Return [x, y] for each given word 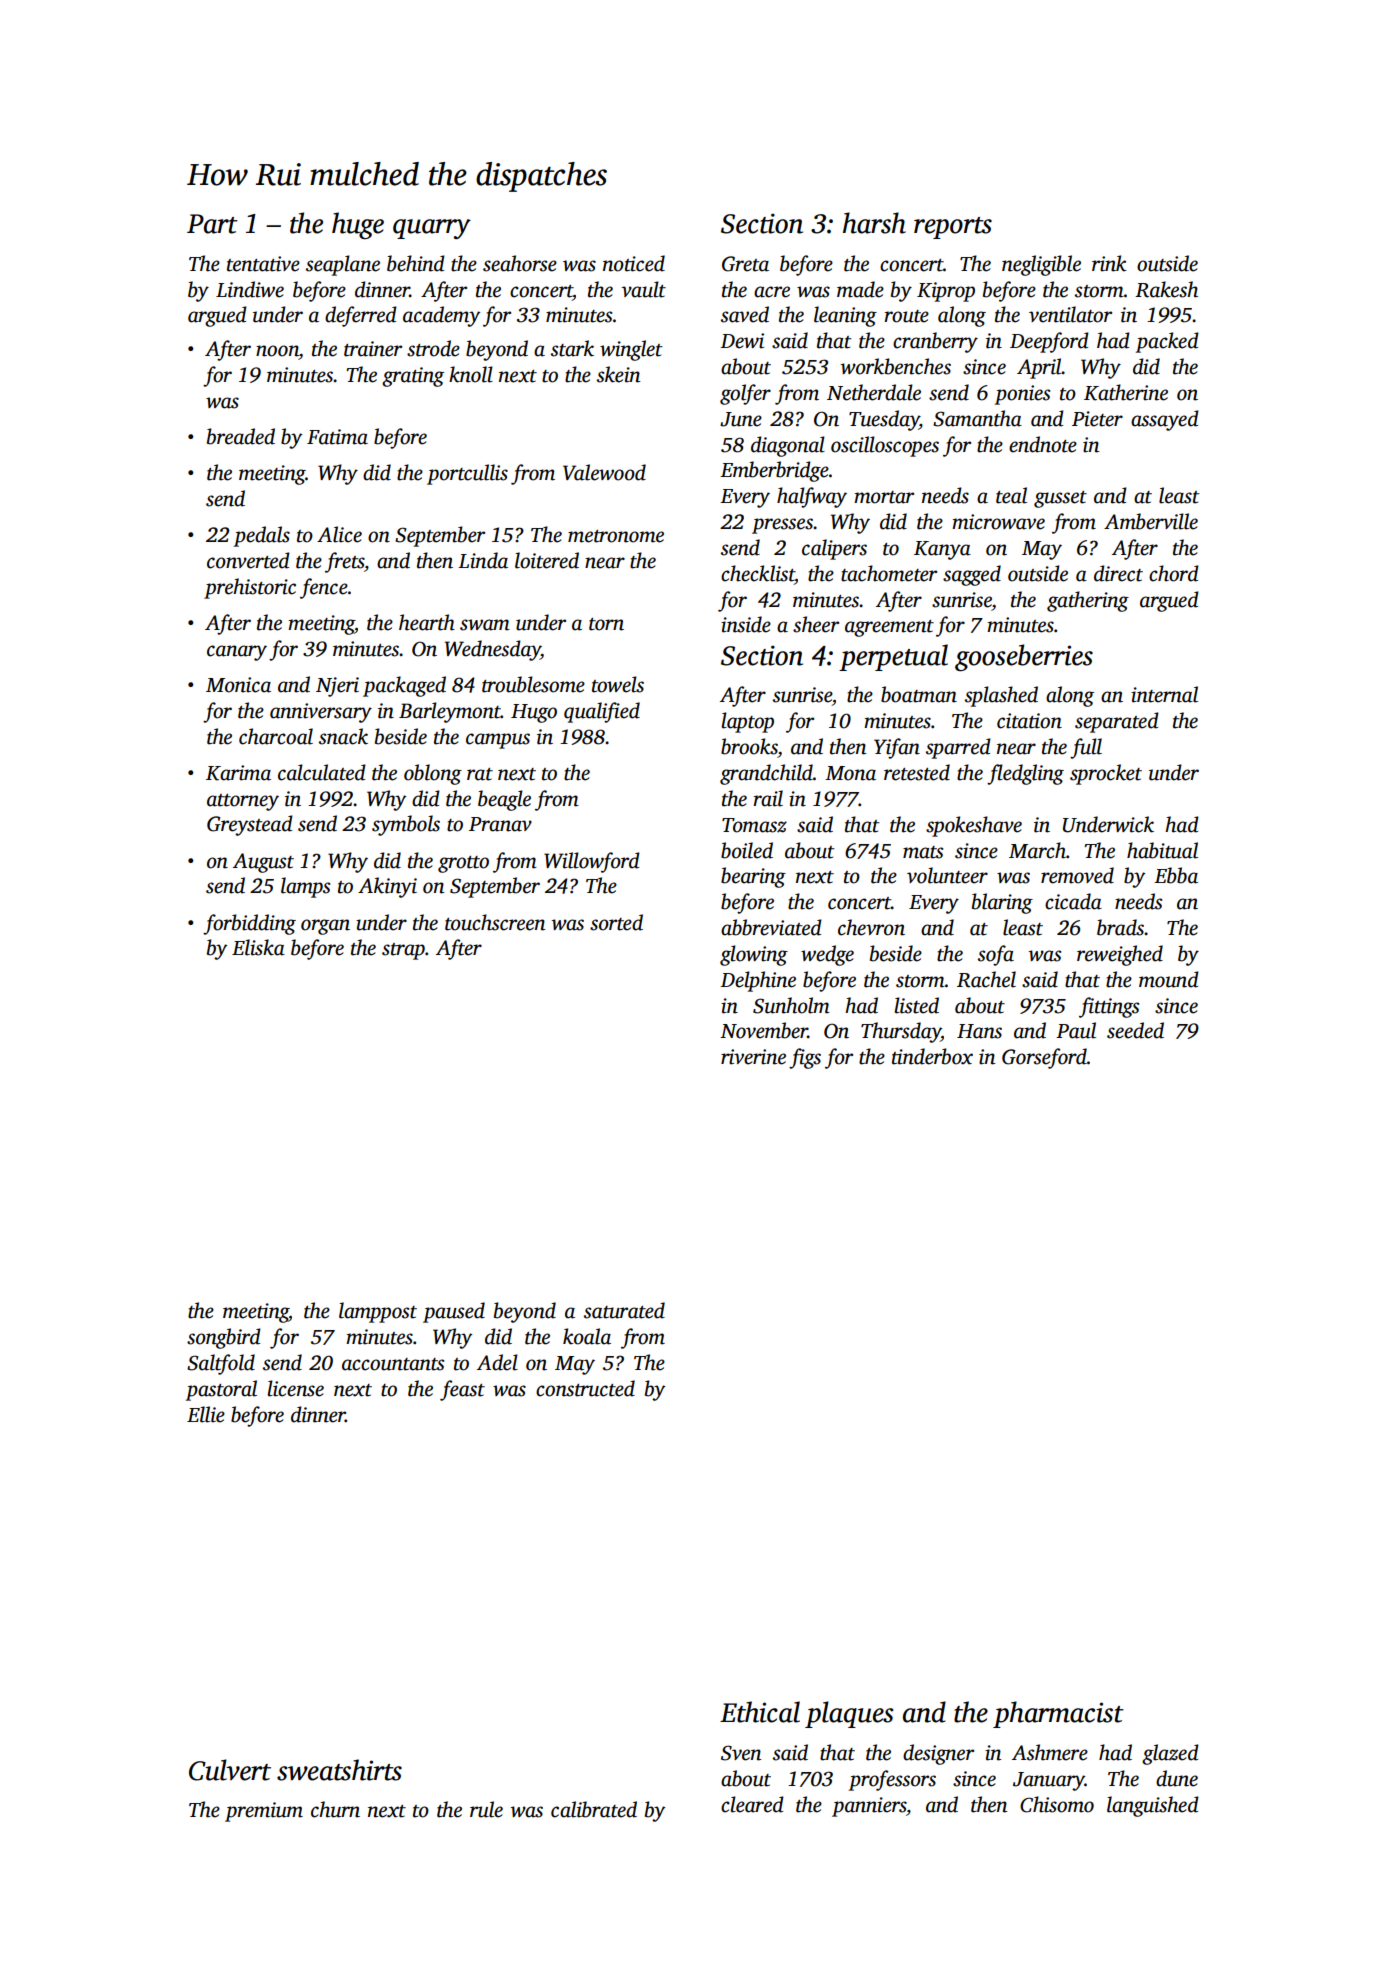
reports [953, 228]
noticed [634, 263]
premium [264, 1812]
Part [212, 224]
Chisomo [1057, 1804]
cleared [752, 1804]
